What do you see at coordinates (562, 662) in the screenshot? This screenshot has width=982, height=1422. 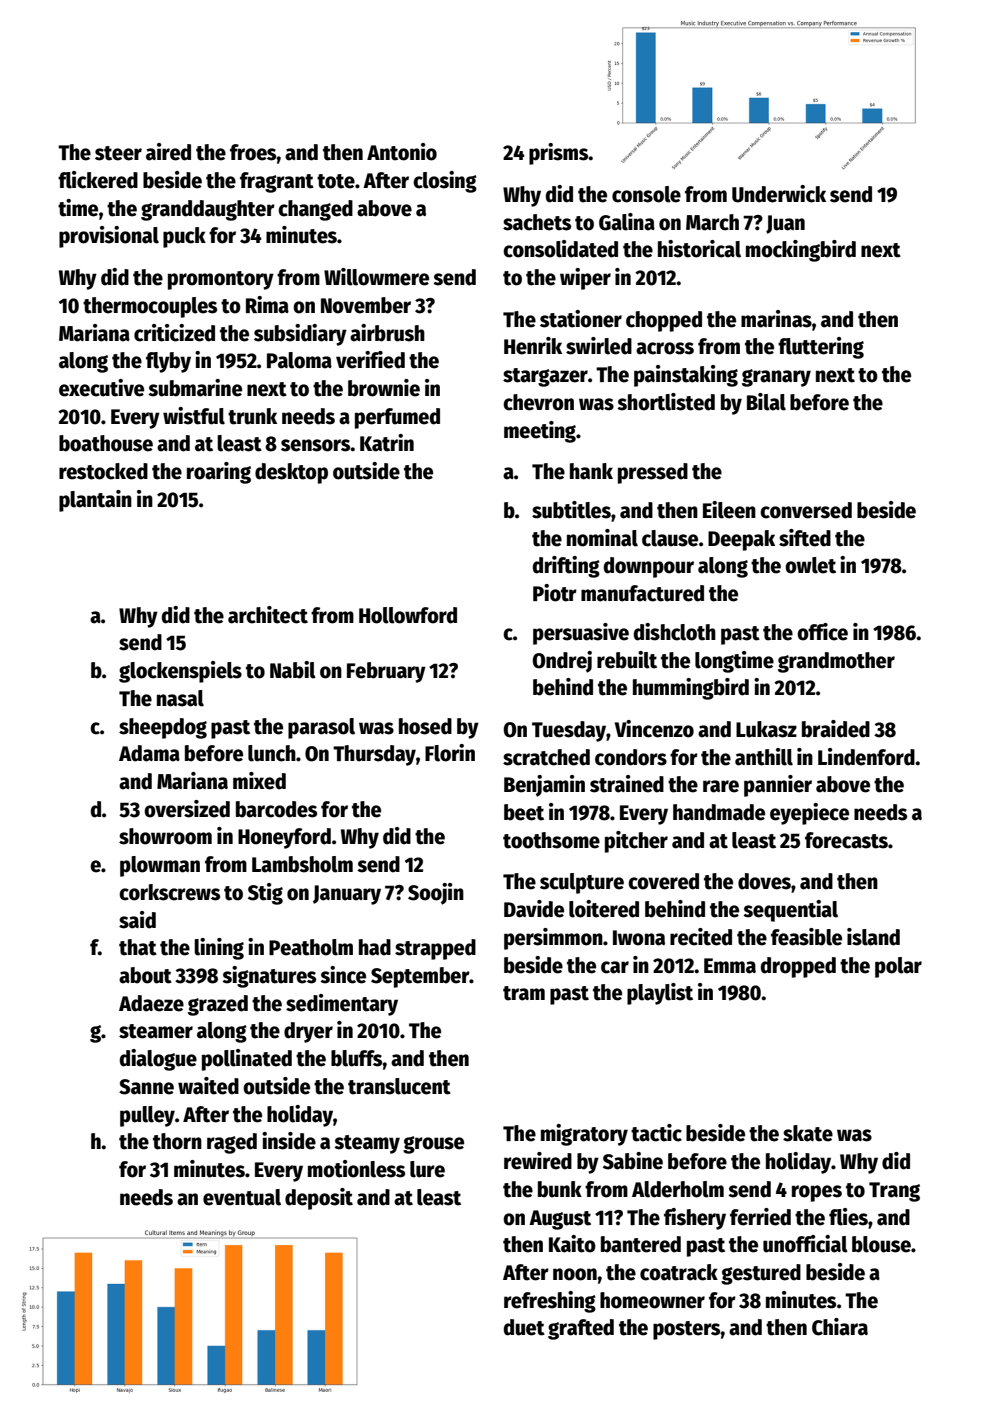 I see `Ondrej` at bounding box center [562, 662].
